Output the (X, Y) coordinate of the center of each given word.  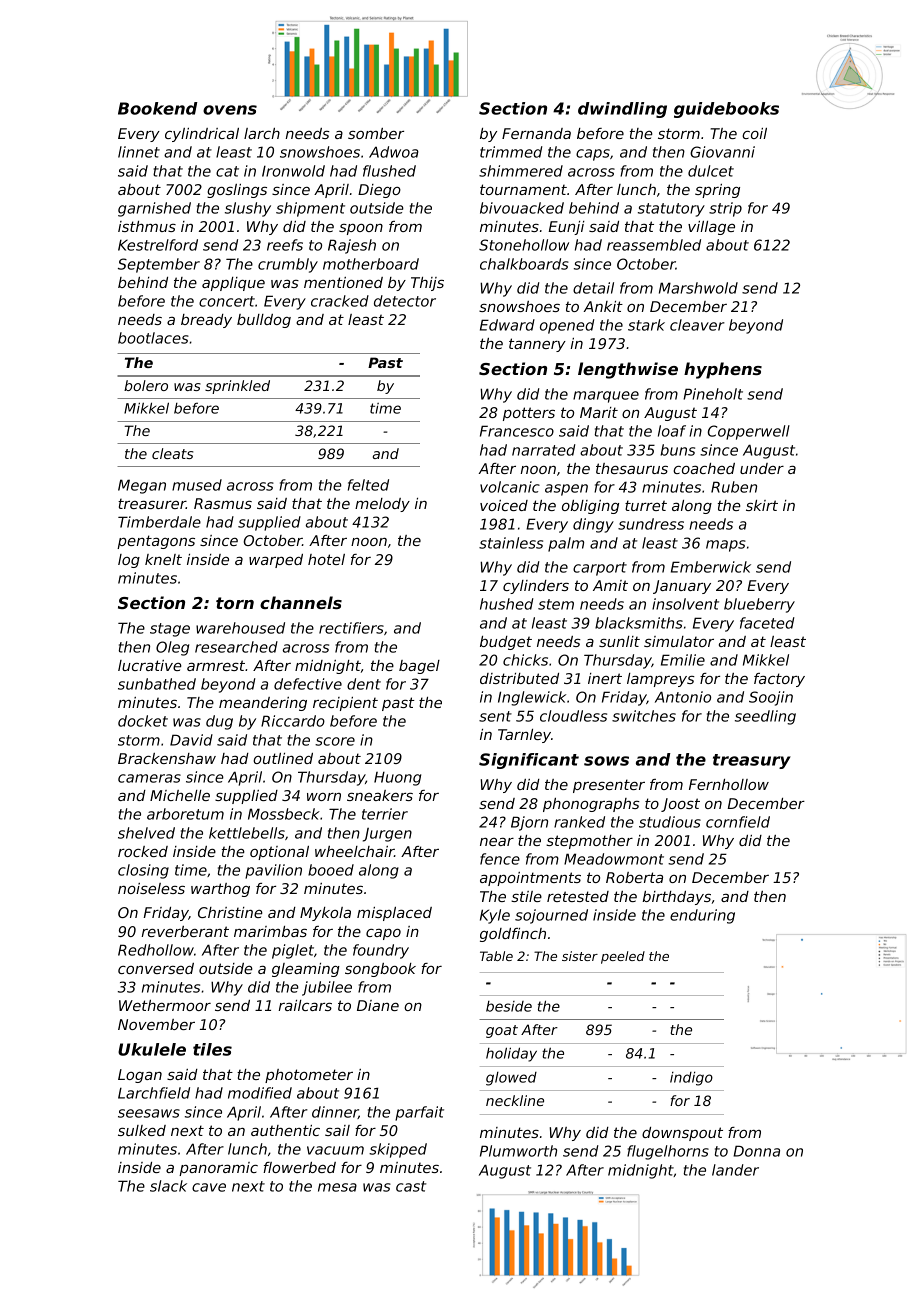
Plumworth (518, 1151)
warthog (220, 890)
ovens (230, 110)
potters (529, 414)
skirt (762, 505)
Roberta (634, 877)
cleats (172, 453)
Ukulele (152, 1049)
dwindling (622, 110)
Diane (378, 1005)
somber (376, 133)
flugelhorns (668, 1152)
